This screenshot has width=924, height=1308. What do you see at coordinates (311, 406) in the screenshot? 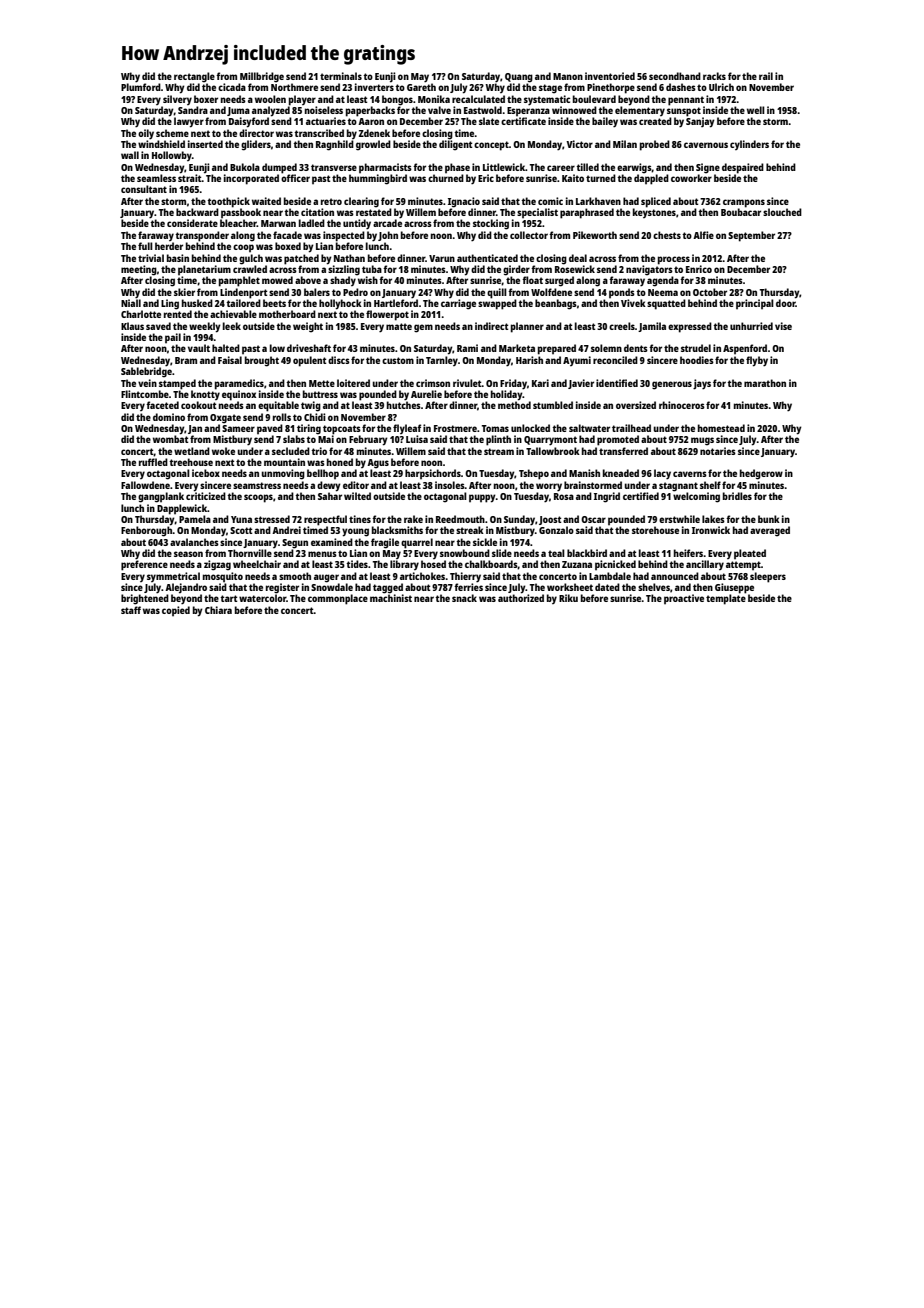
I see `twig` at bounding box center [311, 406].
